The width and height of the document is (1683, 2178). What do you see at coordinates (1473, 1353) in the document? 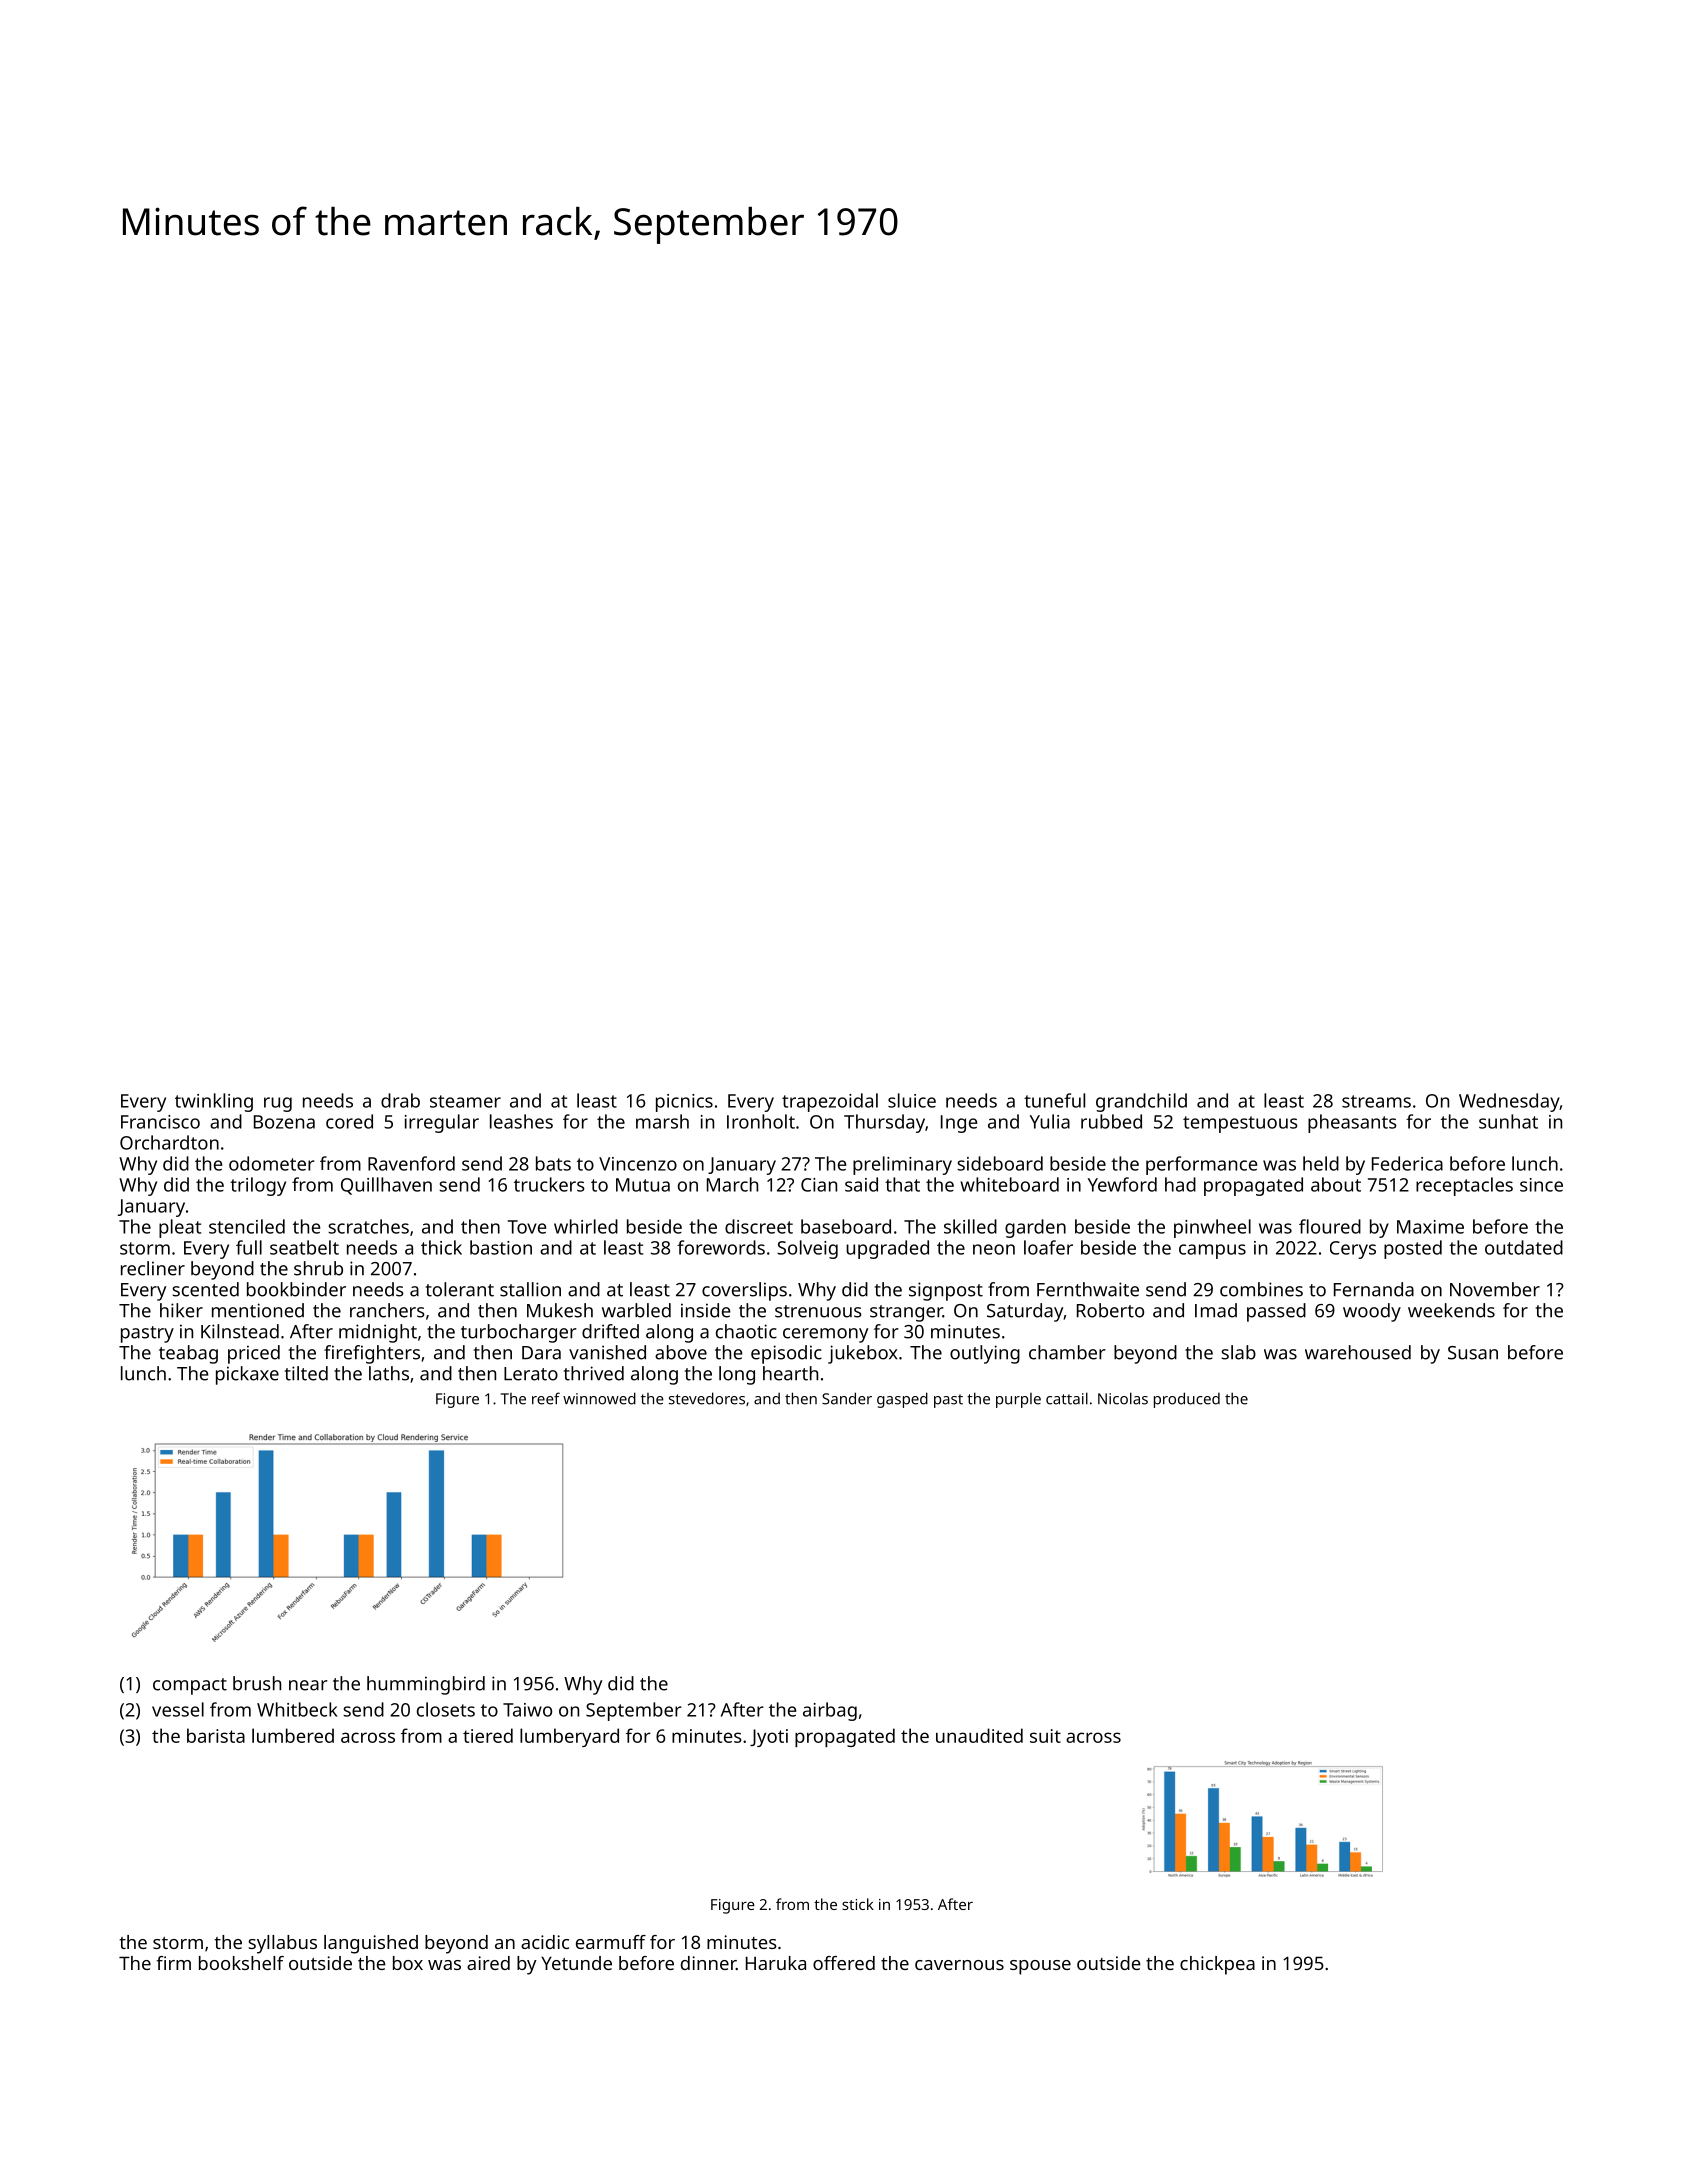
I see `Susan` at bounding box center [1473, 1353].
